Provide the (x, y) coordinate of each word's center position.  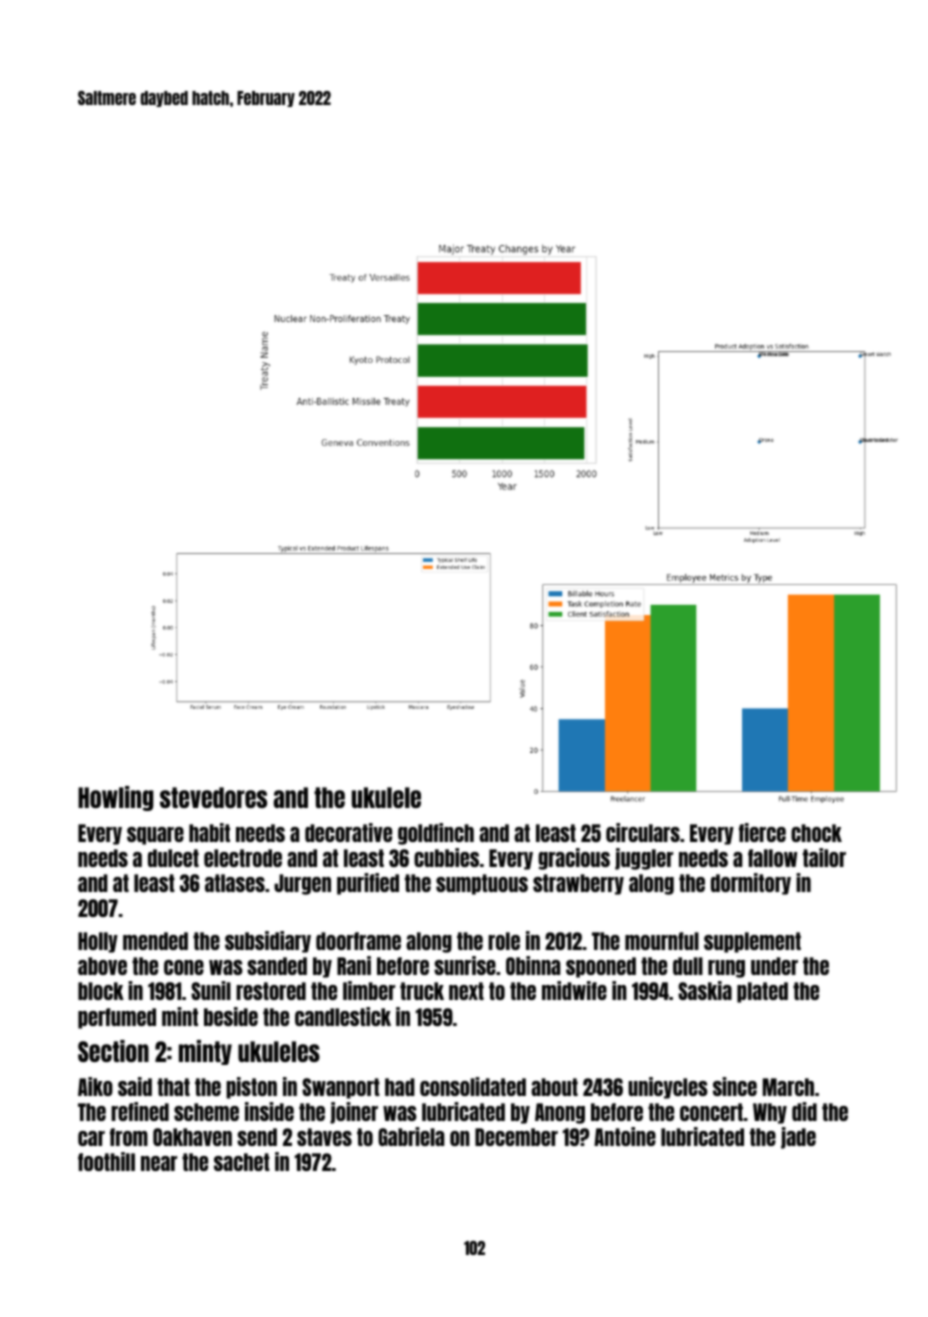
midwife (574, 990)
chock (816, 833)
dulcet (173, 858)
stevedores (213, 797)
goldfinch (436, 834)
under (774, 966)
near (159, 1163)
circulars (643, 832)
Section (113, 1051)
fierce (762, 832)
